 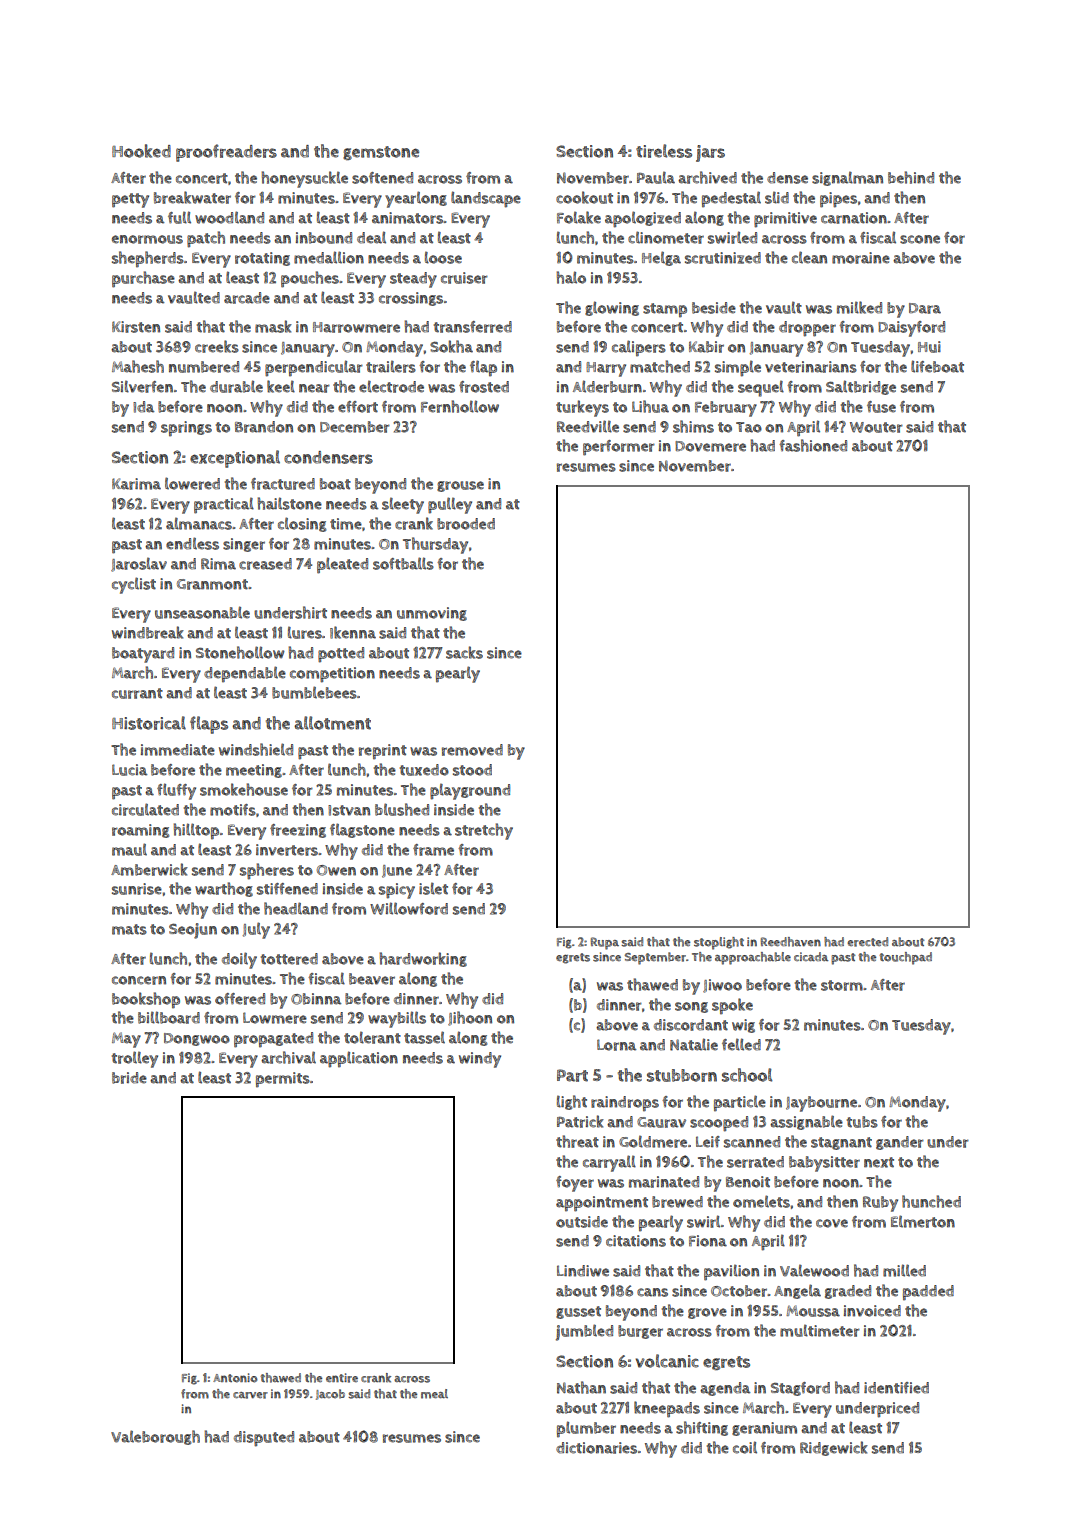 I want to click on behind, so click(x=911, y=177).
